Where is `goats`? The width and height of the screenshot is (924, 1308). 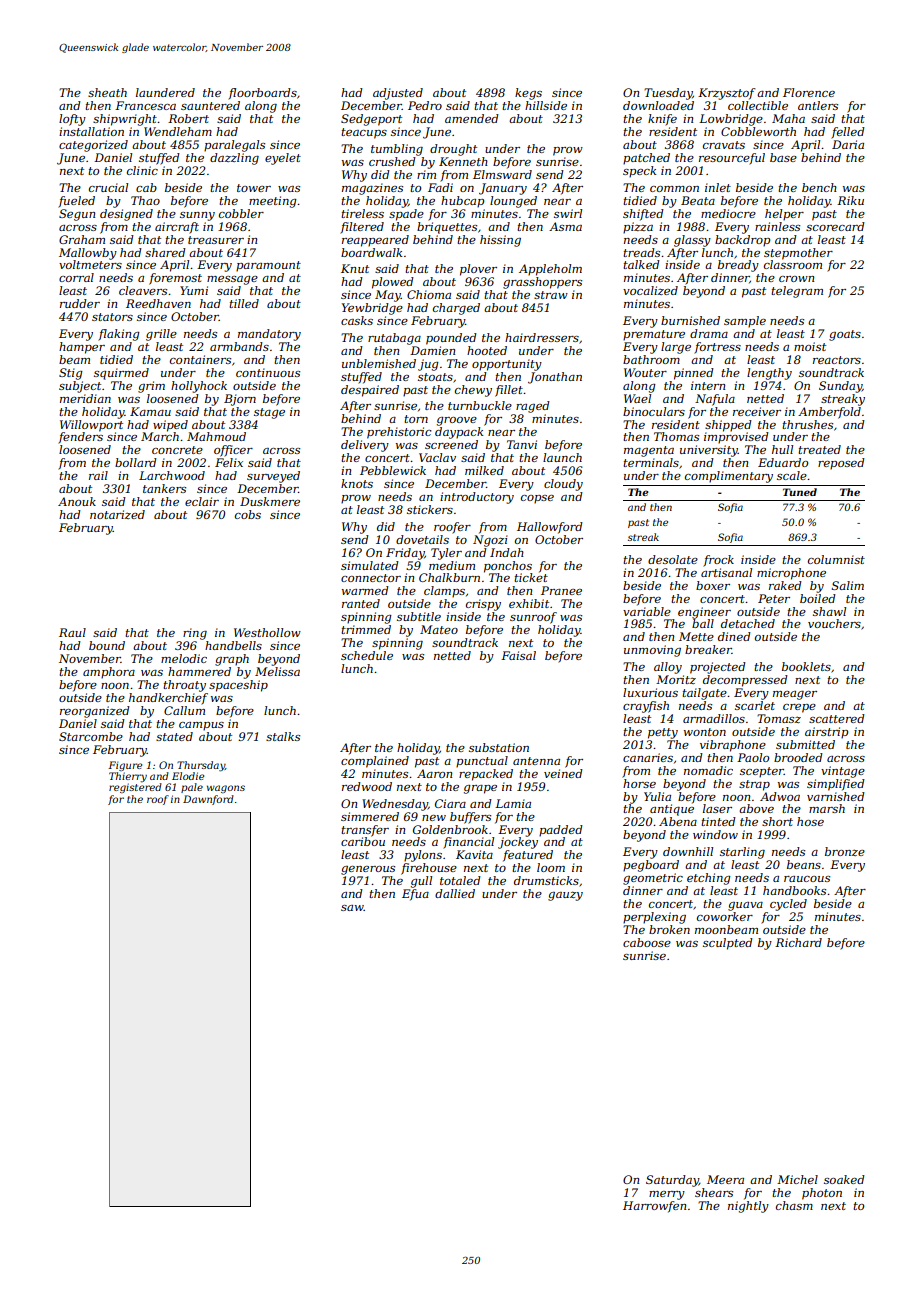 goats is located at coordinates (845, 335).
